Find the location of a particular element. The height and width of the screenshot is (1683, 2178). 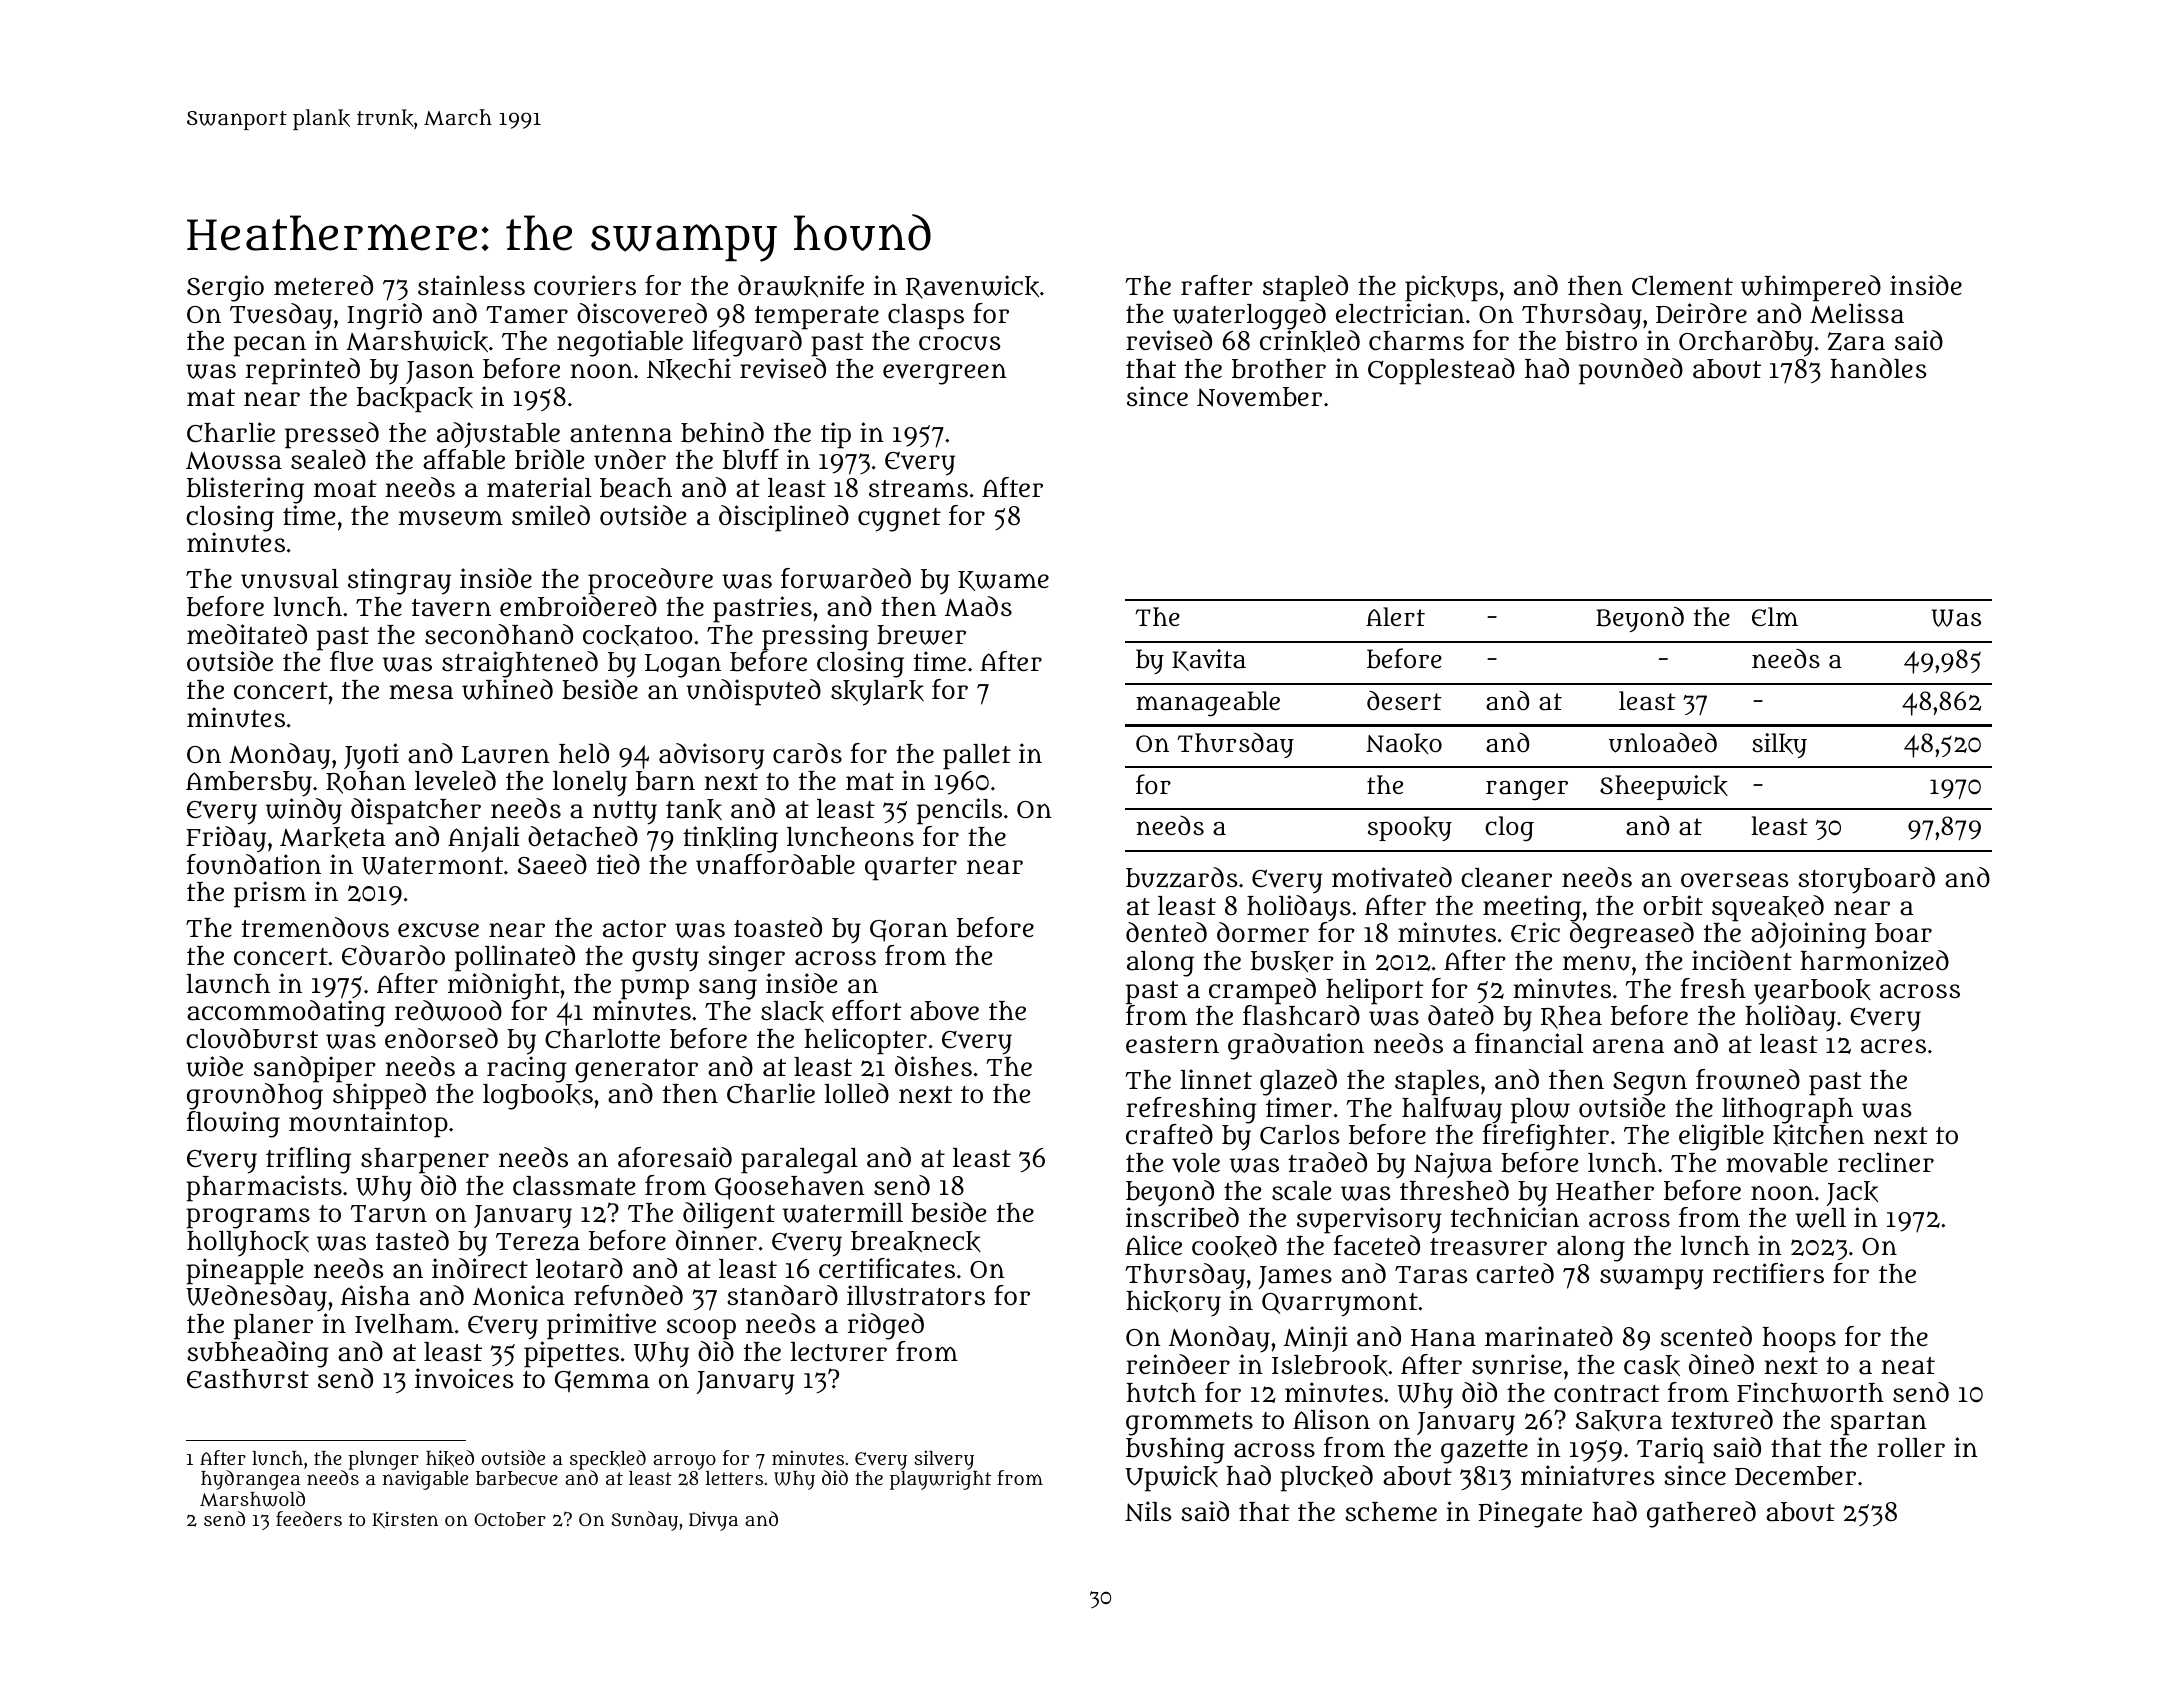

harmonized is located at coordinates (1874, 960).
